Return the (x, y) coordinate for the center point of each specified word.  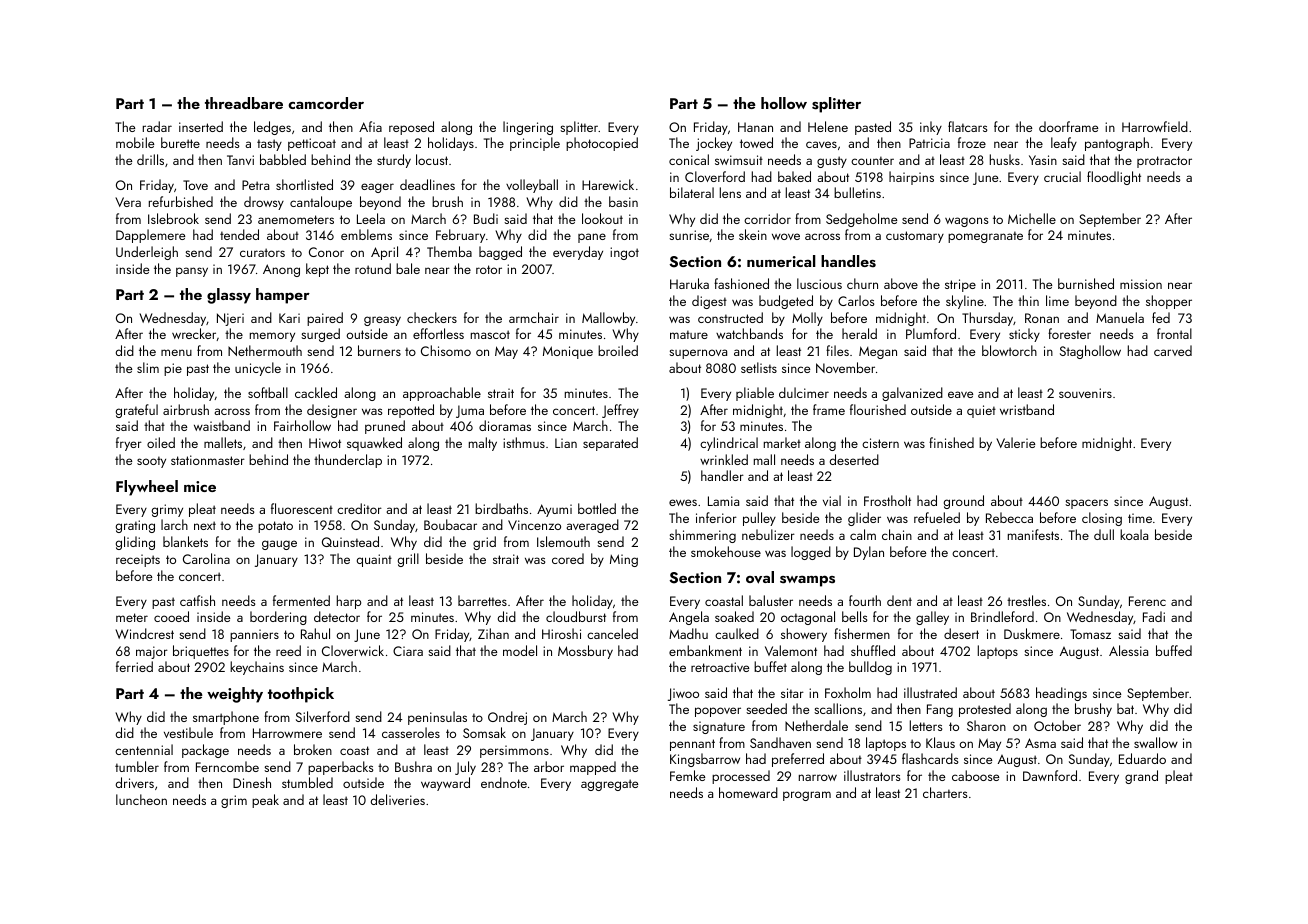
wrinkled (724, 459)
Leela (371, 218)
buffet (770, 666)
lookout (602, 218)
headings (1061, 694)
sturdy (394, 161)
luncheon (141, 799)
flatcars (968, 126)
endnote (504, 782)
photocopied (602, 144)
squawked (374, 444)
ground (964, 502)
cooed (171, 616)
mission (1141, 284)
